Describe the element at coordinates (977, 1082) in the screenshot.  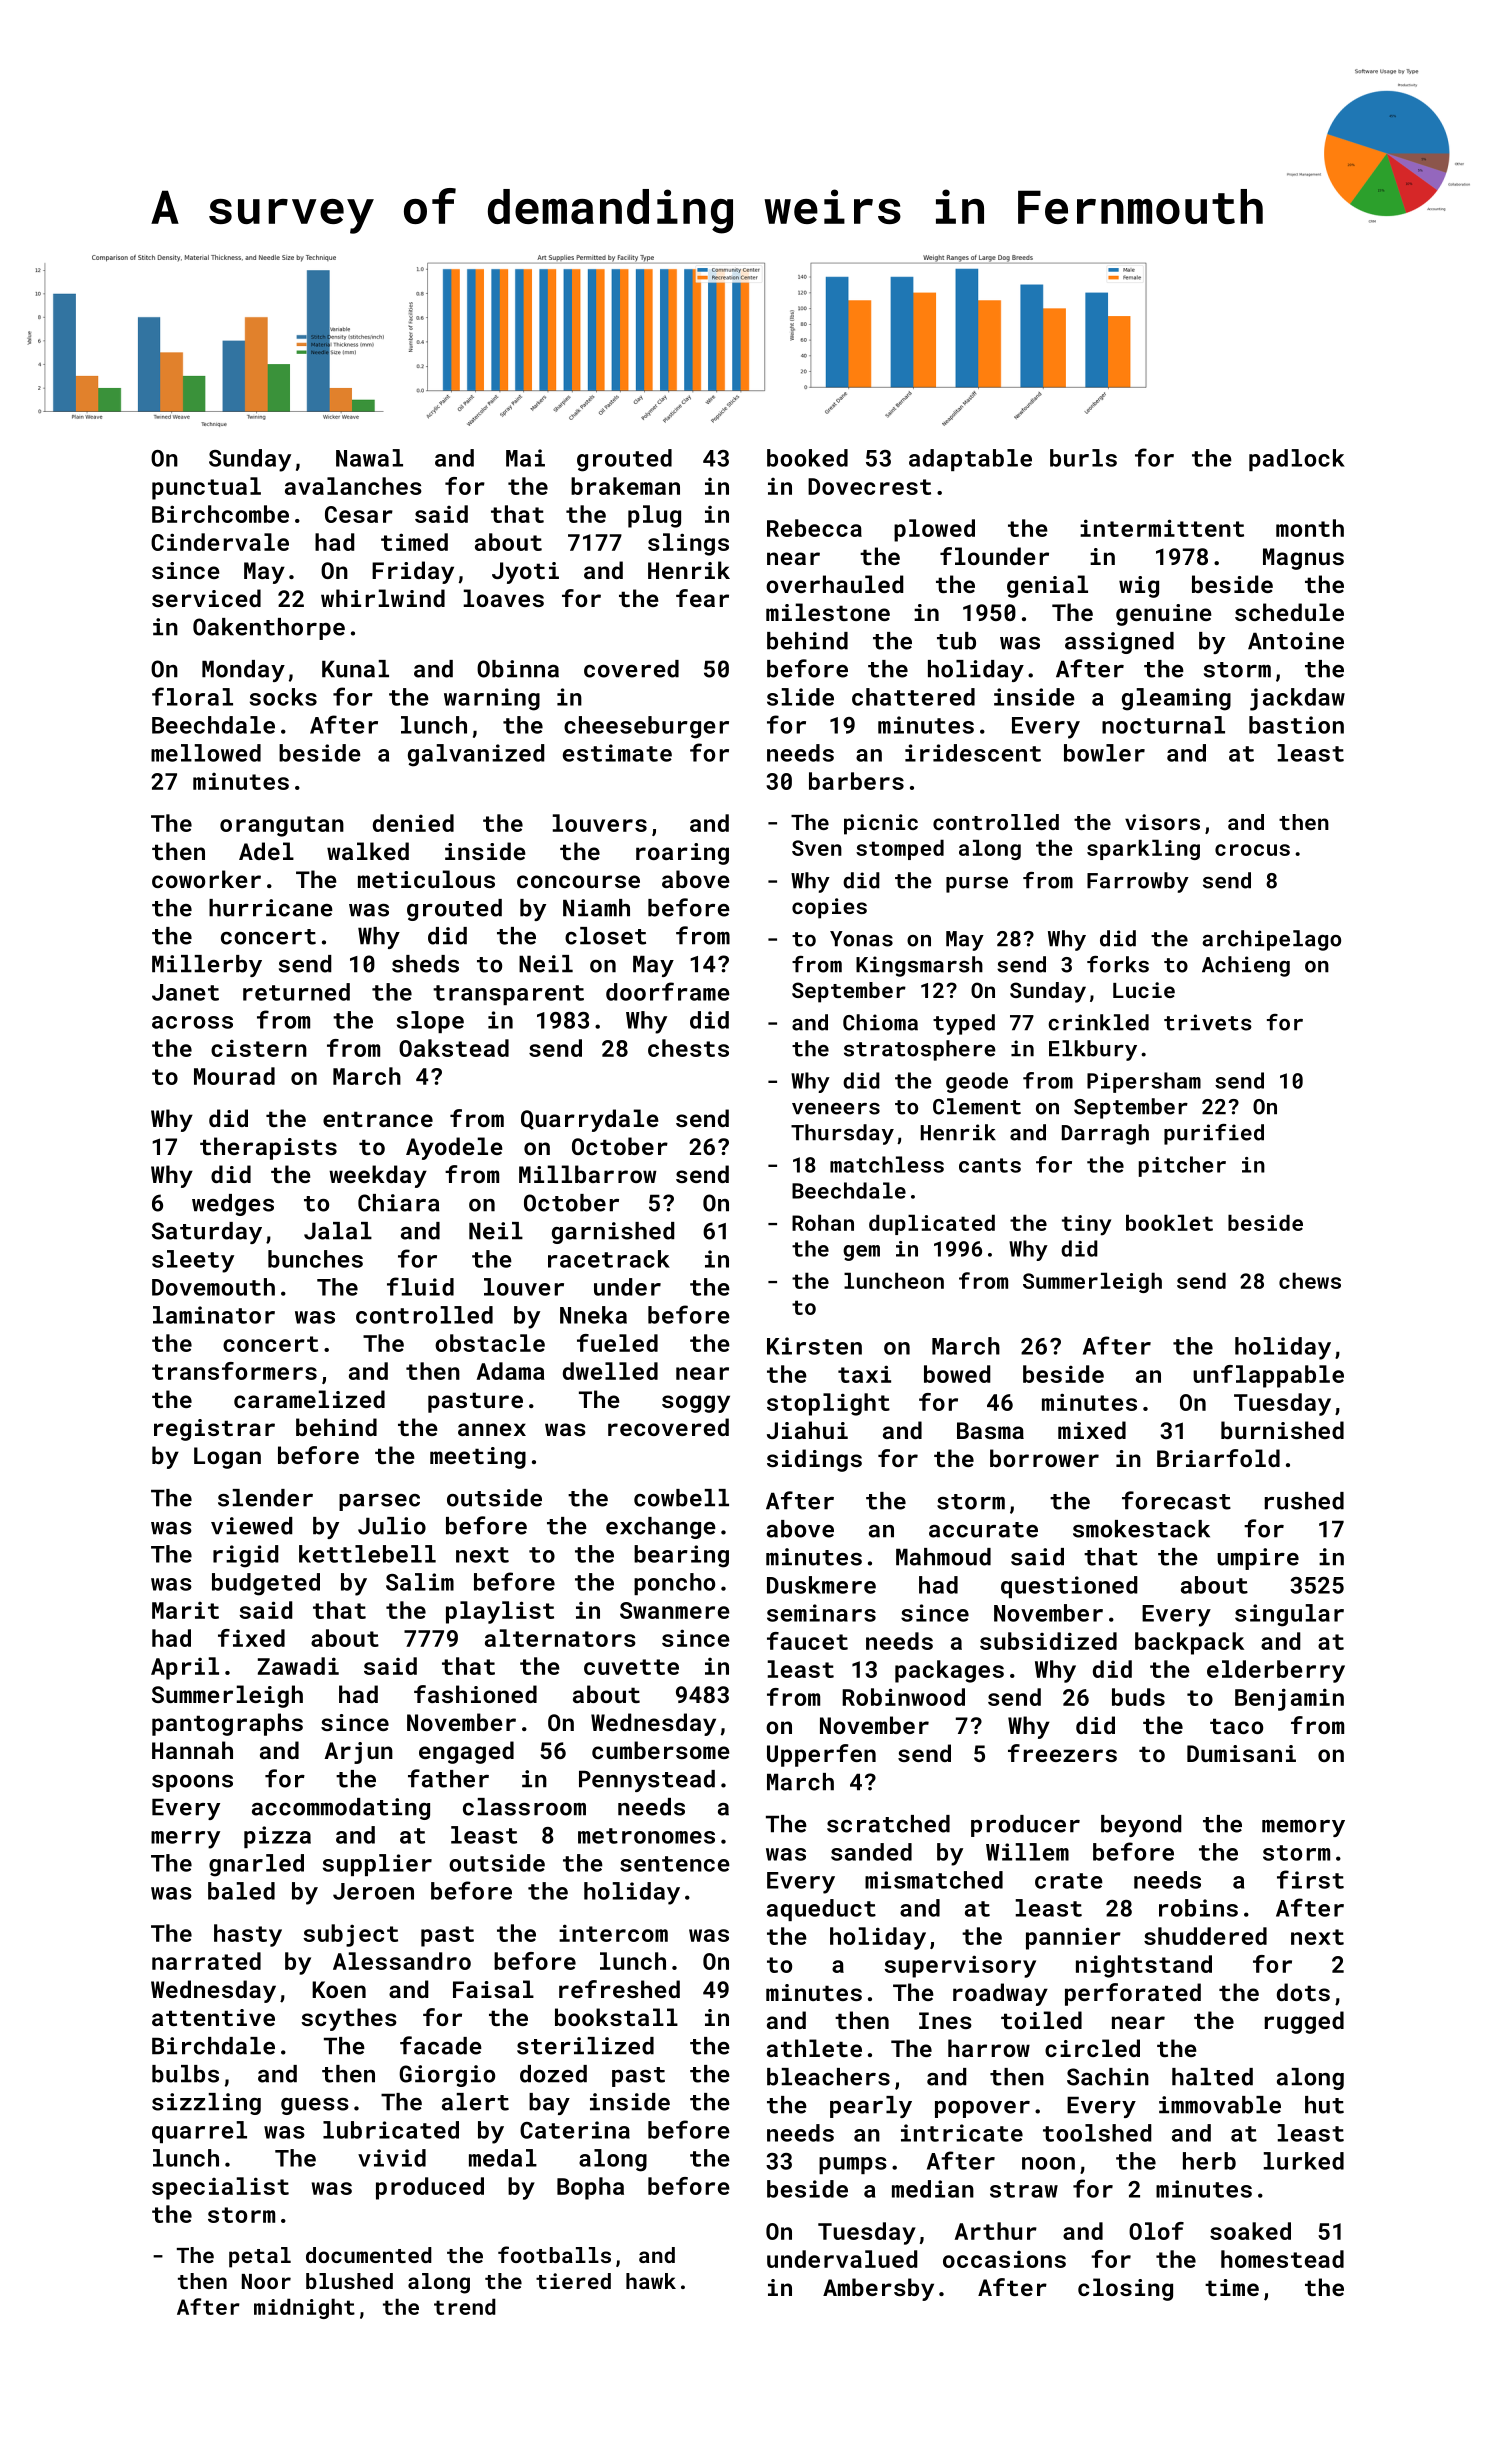
I see `geode` at that location.
